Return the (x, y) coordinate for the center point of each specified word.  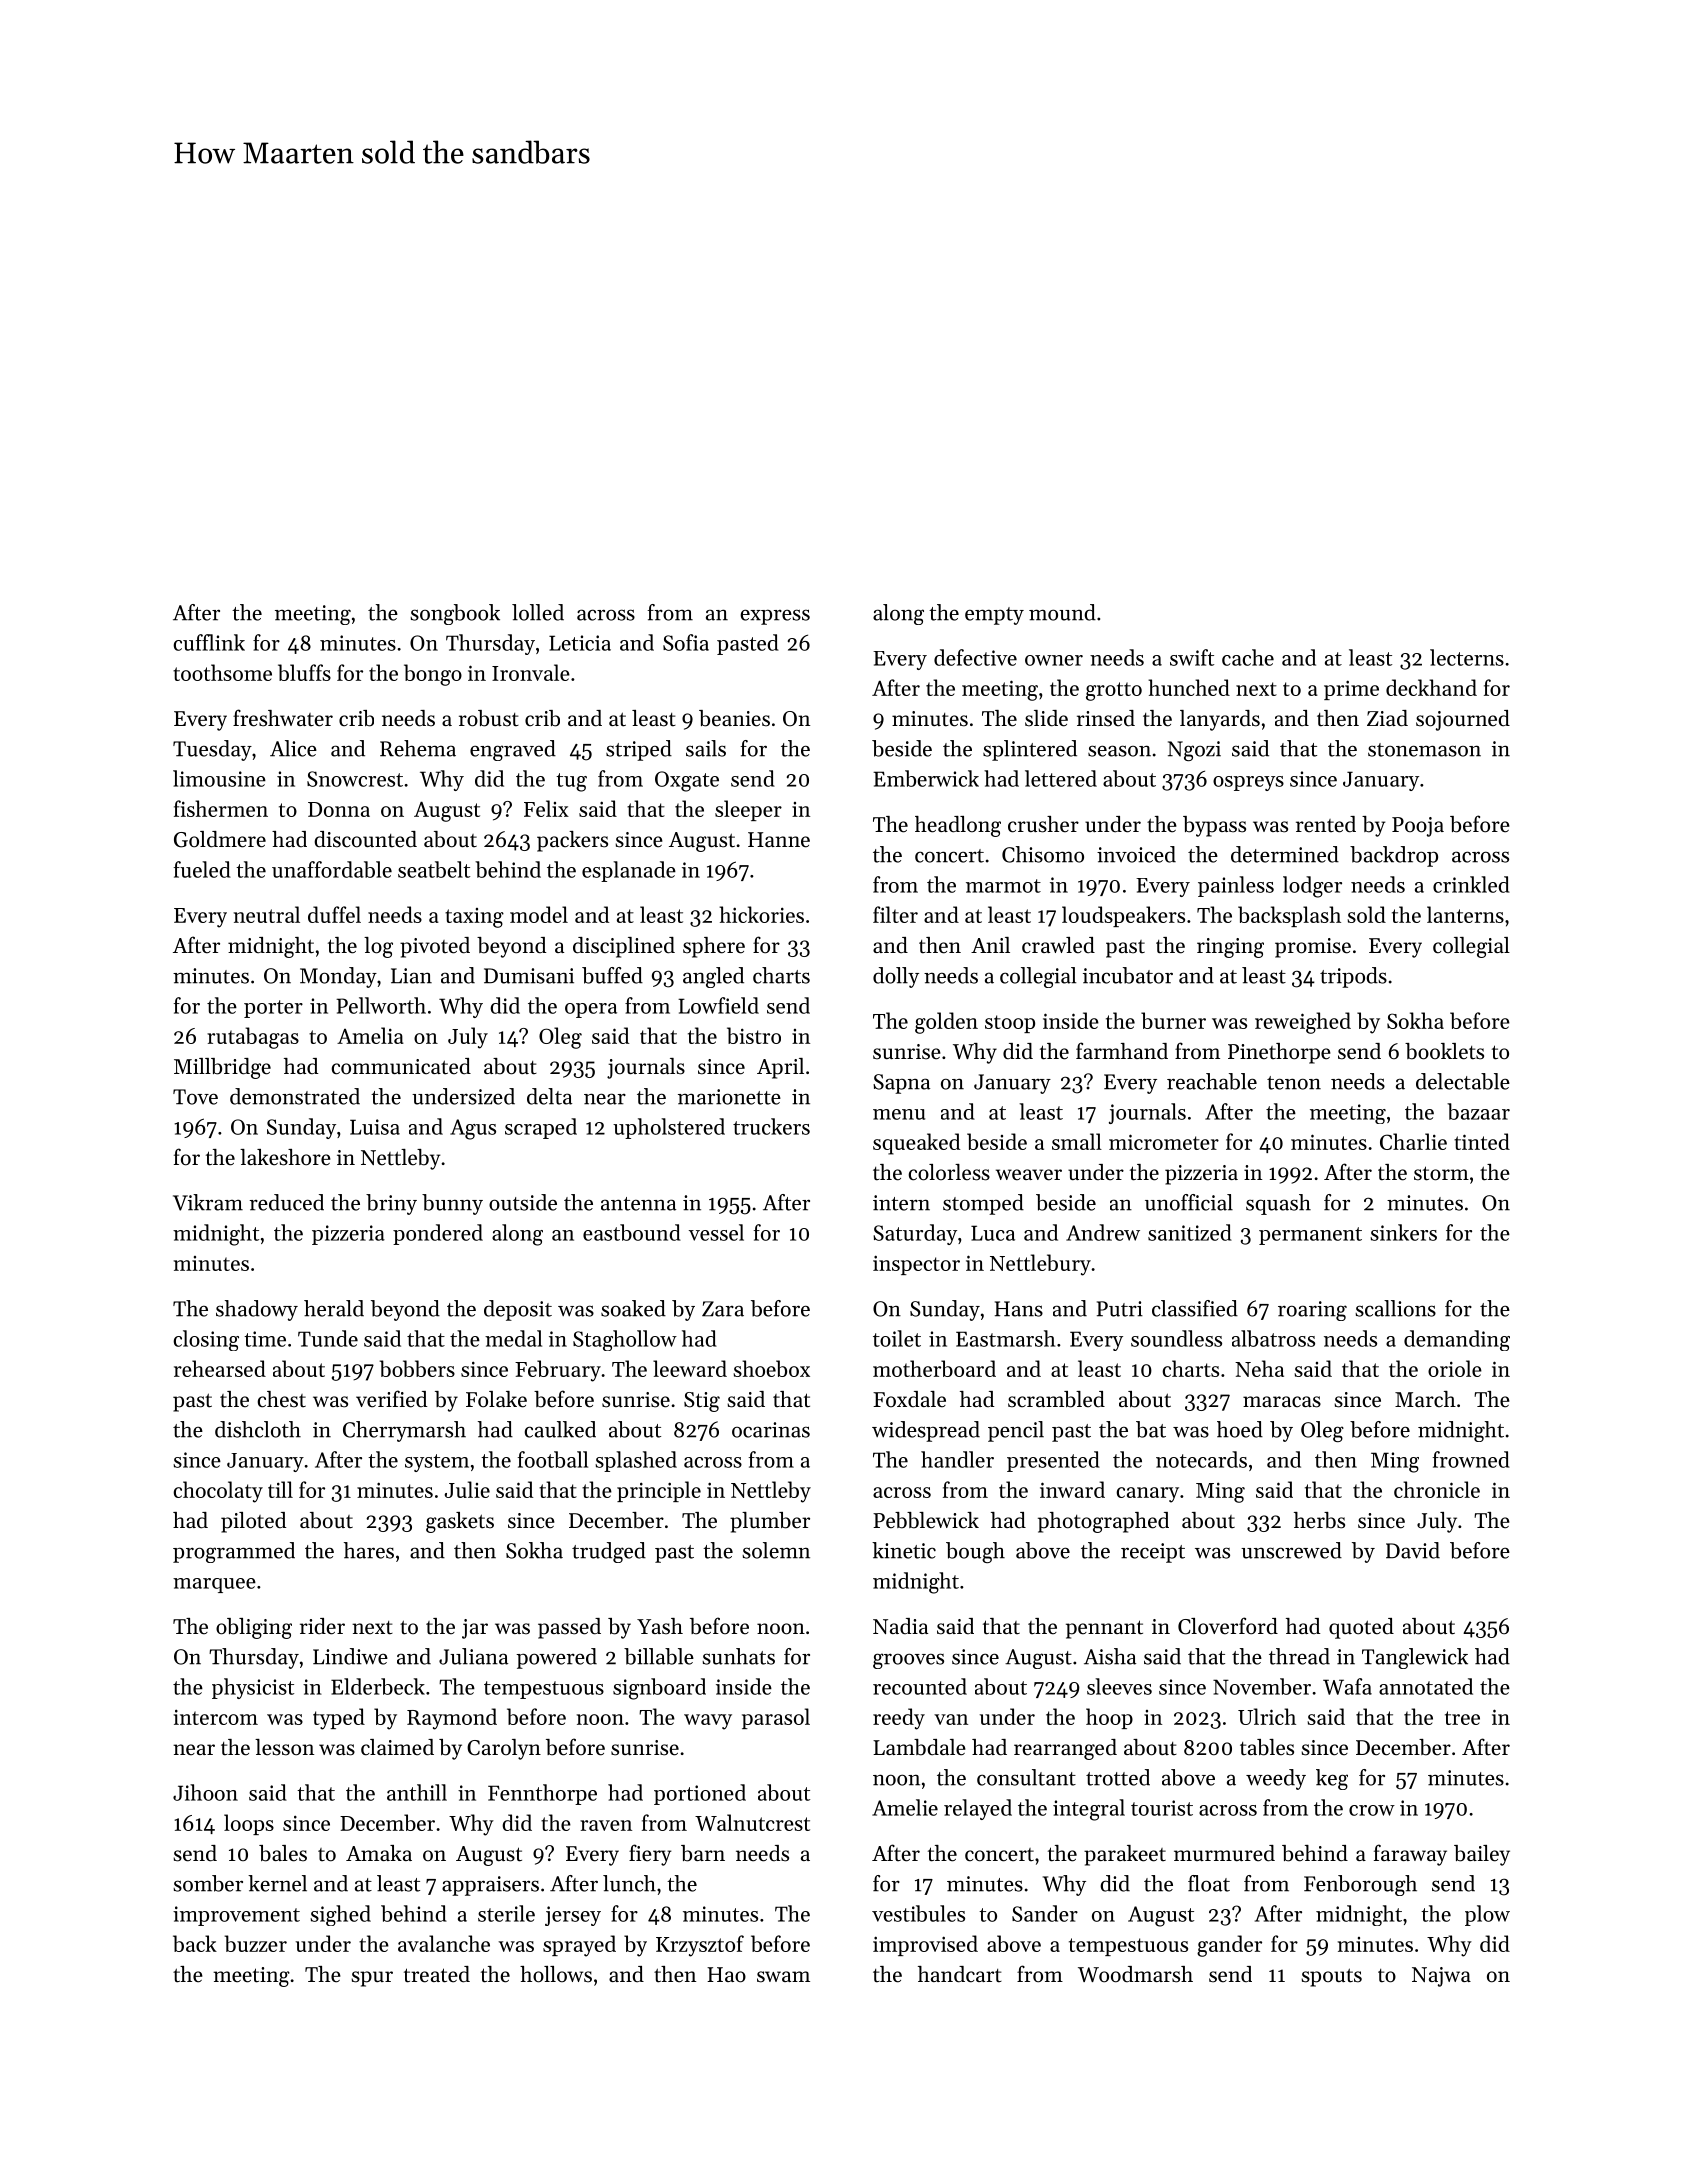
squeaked (916, 1144)
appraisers (490, 1886)
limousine (219, 778)
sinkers (1403, 1232)
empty (994, 616)
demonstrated (295, 1096)
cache (1248, 657)
